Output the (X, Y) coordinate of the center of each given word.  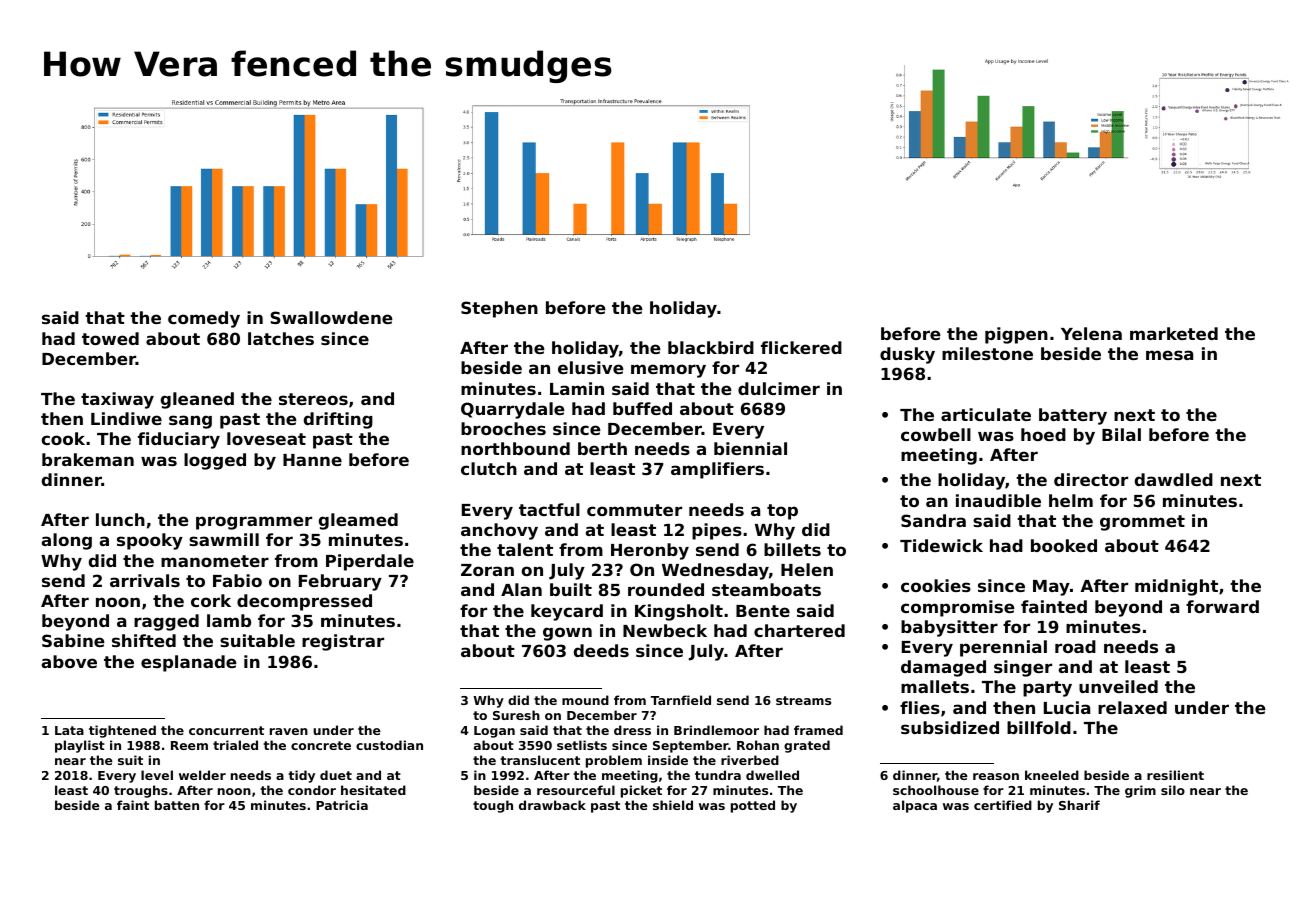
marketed (1174, 333)
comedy (204, 319)
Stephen (499, 309)
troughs (141, 791)
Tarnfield (681, 700)
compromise (958, 608)
